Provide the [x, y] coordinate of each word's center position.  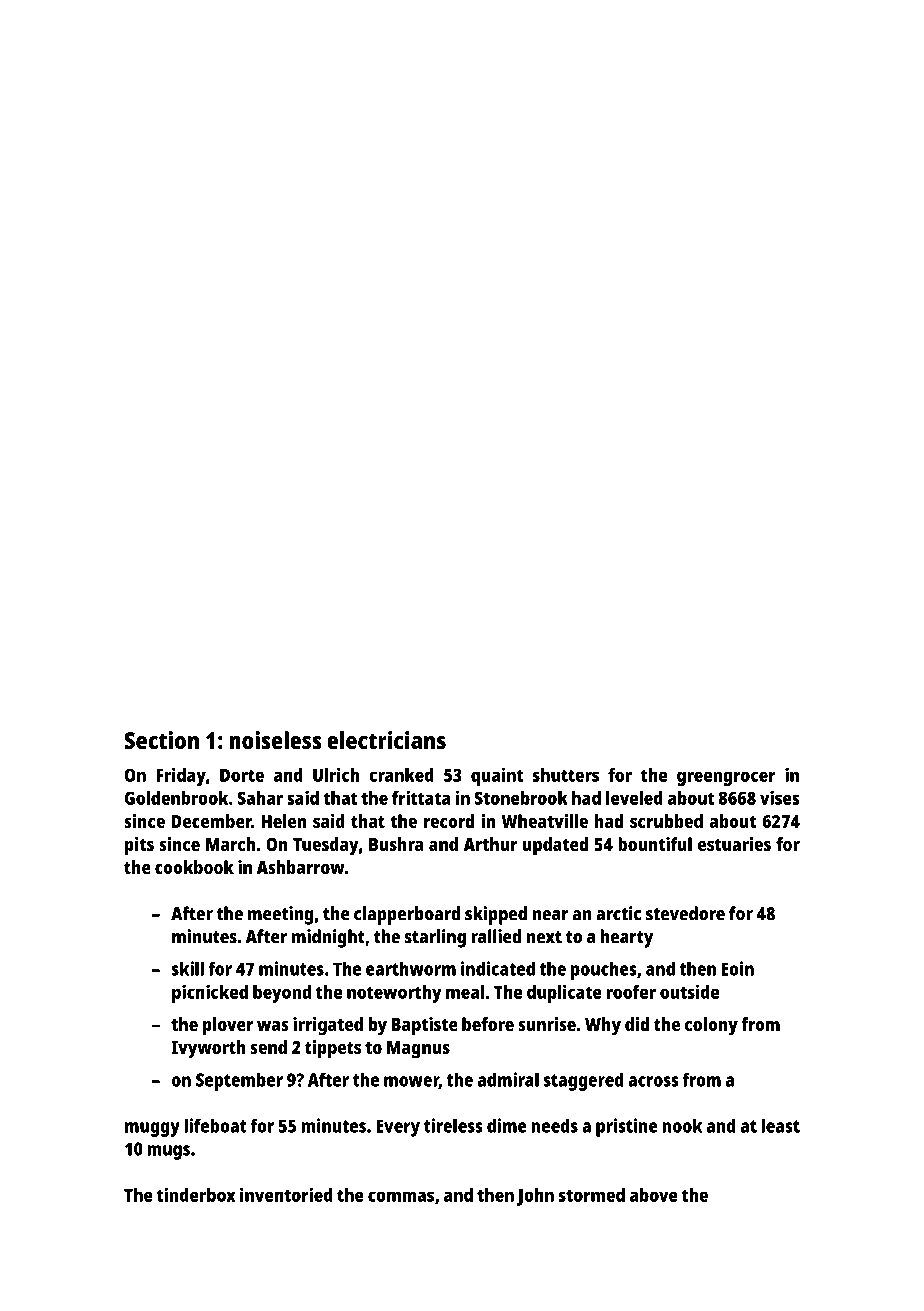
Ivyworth [209, 1049]
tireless [453, 1125]
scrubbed [666, 821]
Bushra [396, 844]
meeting [280, 915]
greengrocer [726, 778]
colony [711, 1026]
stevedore [685, 913]
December [212, 821]
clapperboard [407, 915]
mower [411, 1082]
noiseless [275, 740]
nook [682, 1125]
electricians [386, 740]
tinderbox [196, 1194]
